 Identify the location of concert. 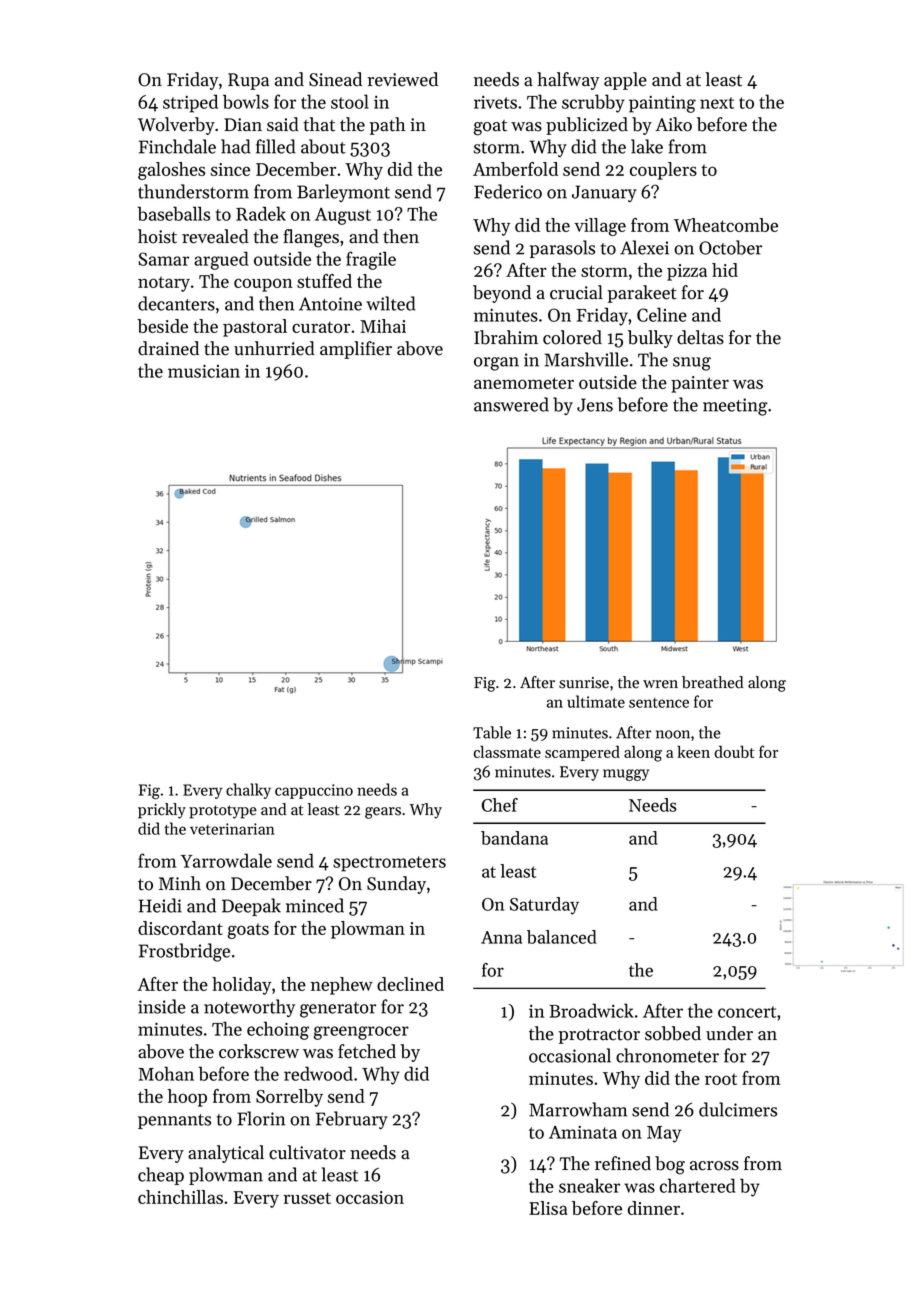
(747, 1012).
